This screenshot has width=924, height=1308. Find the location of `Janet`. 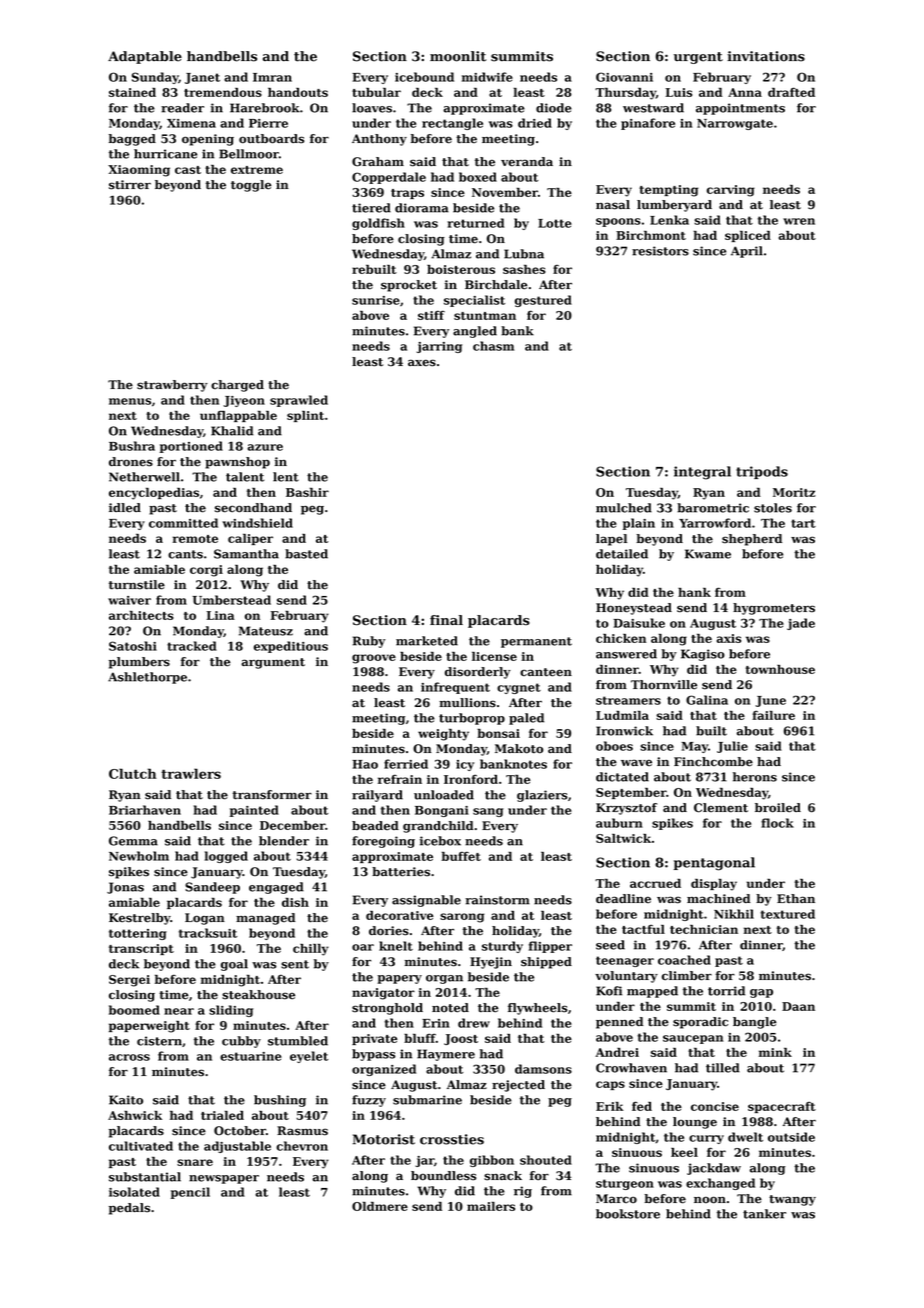

Janet is located at coordinates (202, 78).
